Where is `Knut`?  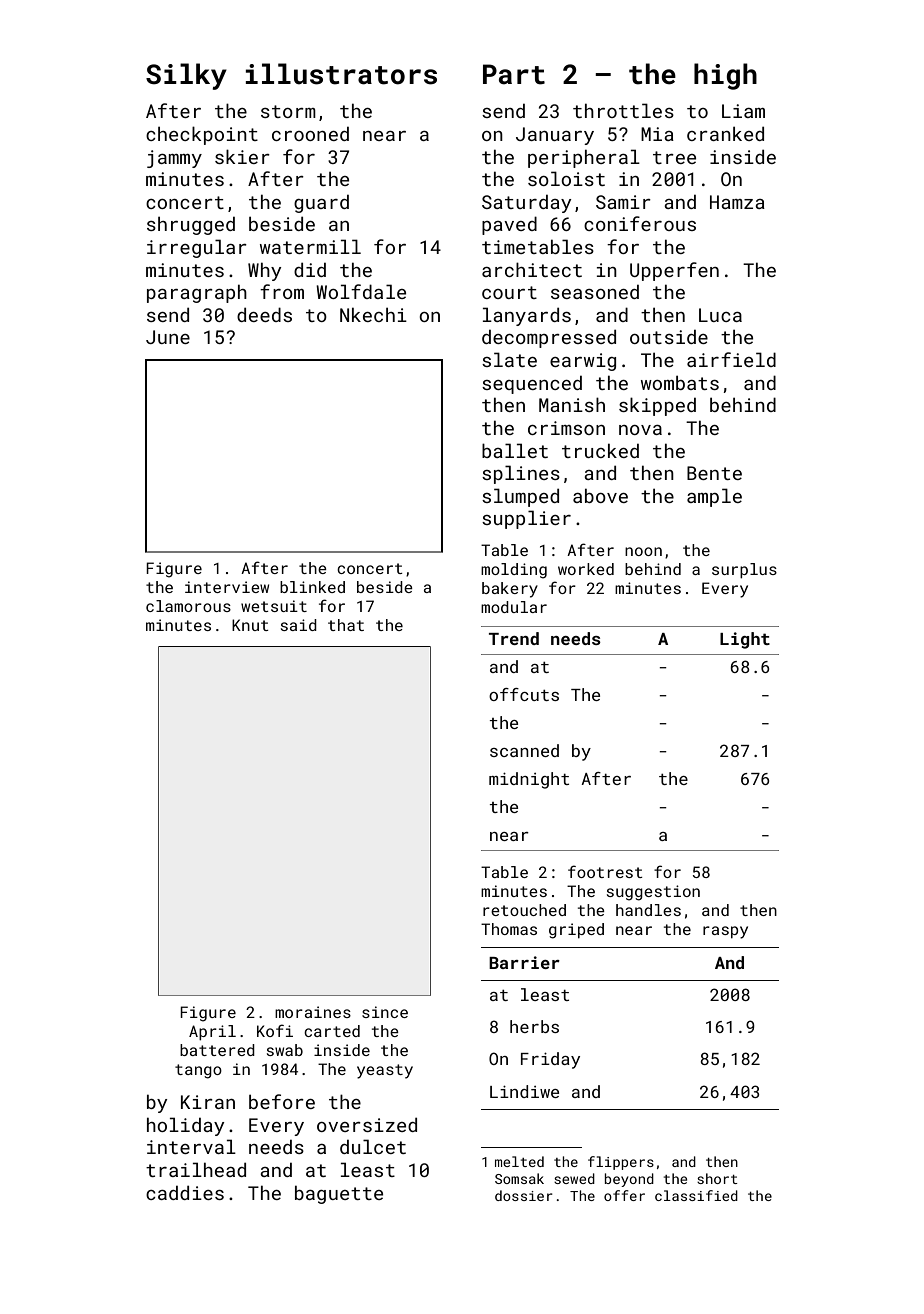 Knut is located at coordinates (250, 625).
